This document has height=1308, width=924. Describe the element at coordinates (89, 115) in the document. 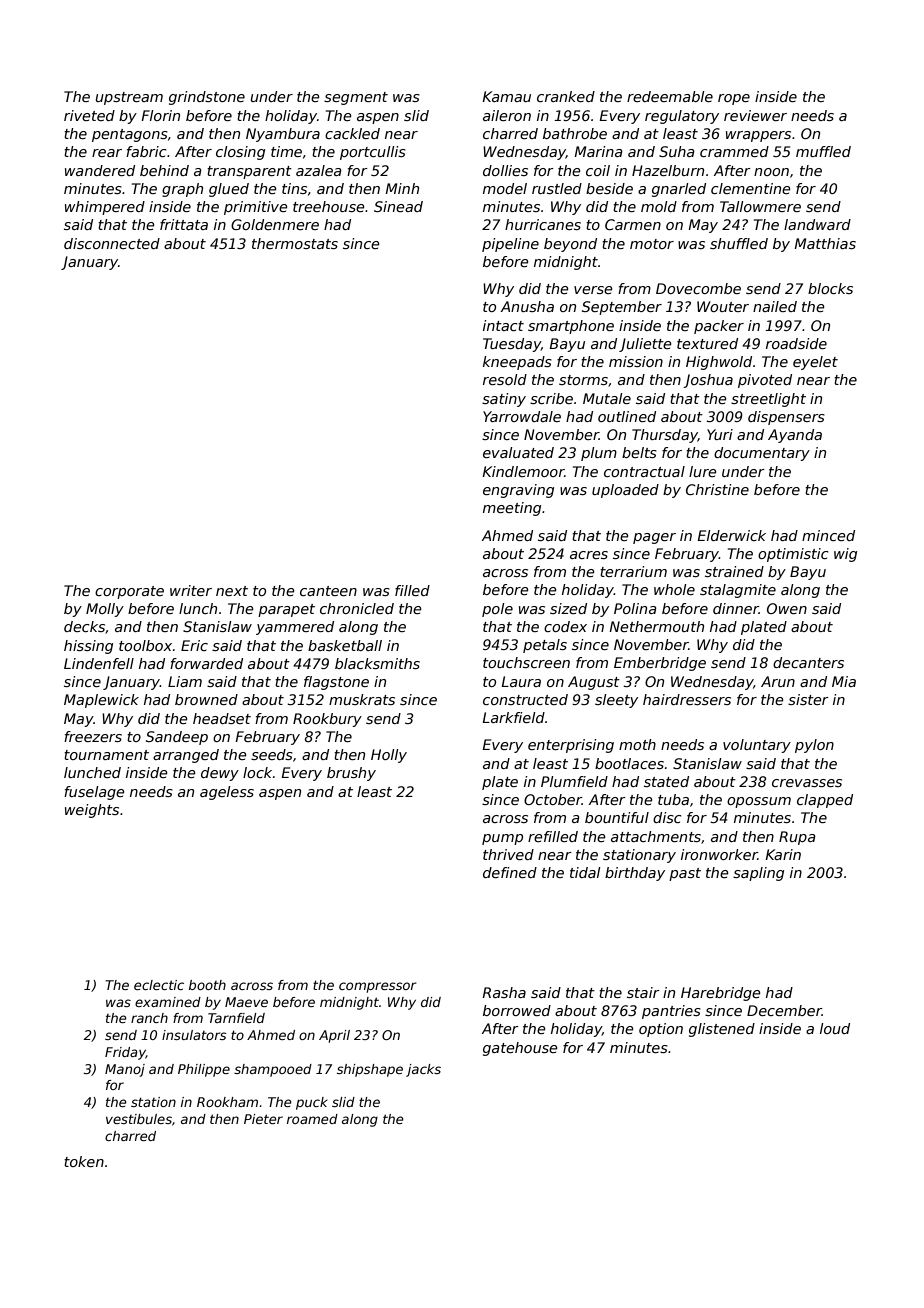

I see `riveted` at that location.
